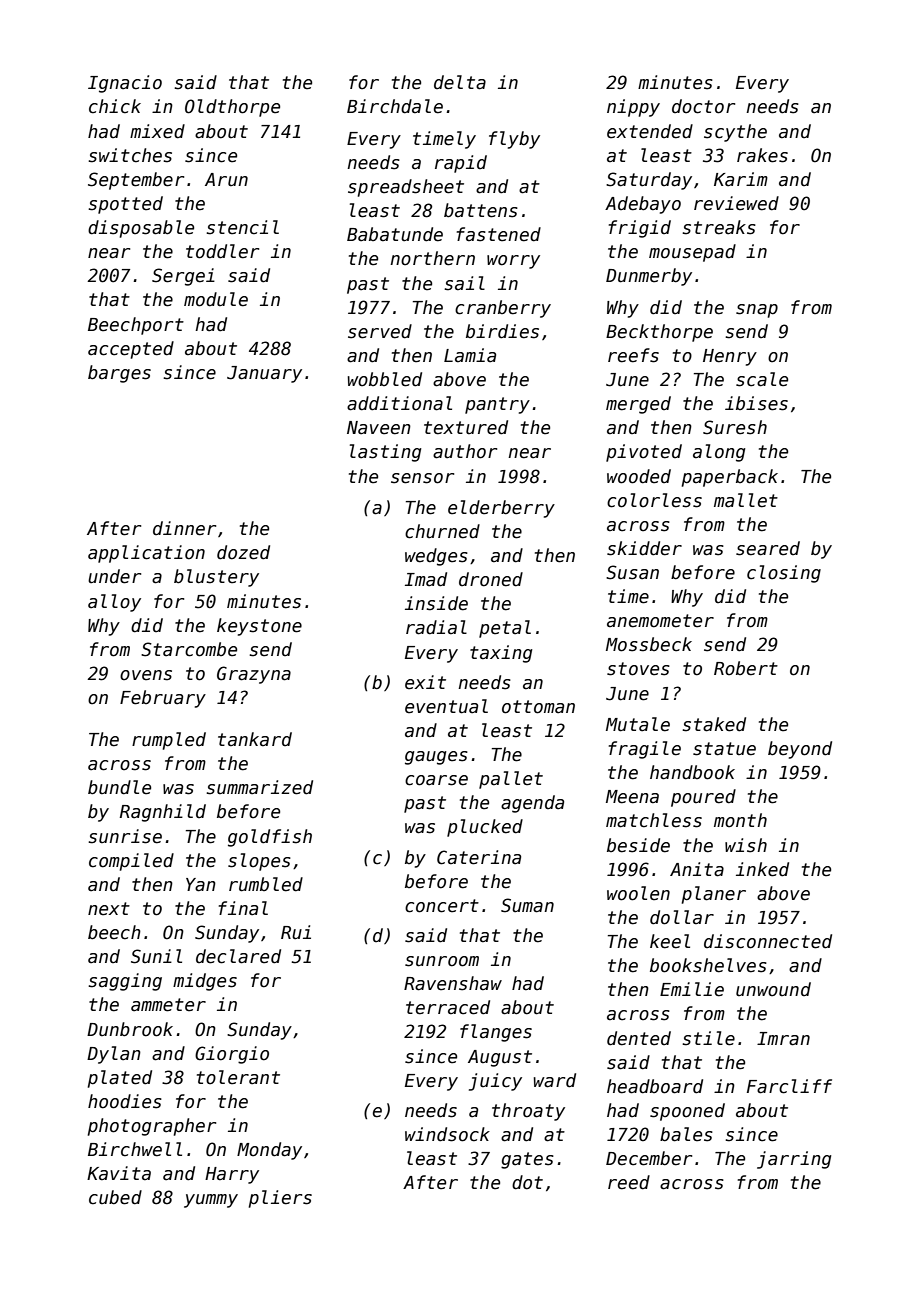  Describe the element at coordinates (255, 739) in the image. I see `tankard` at that location.
